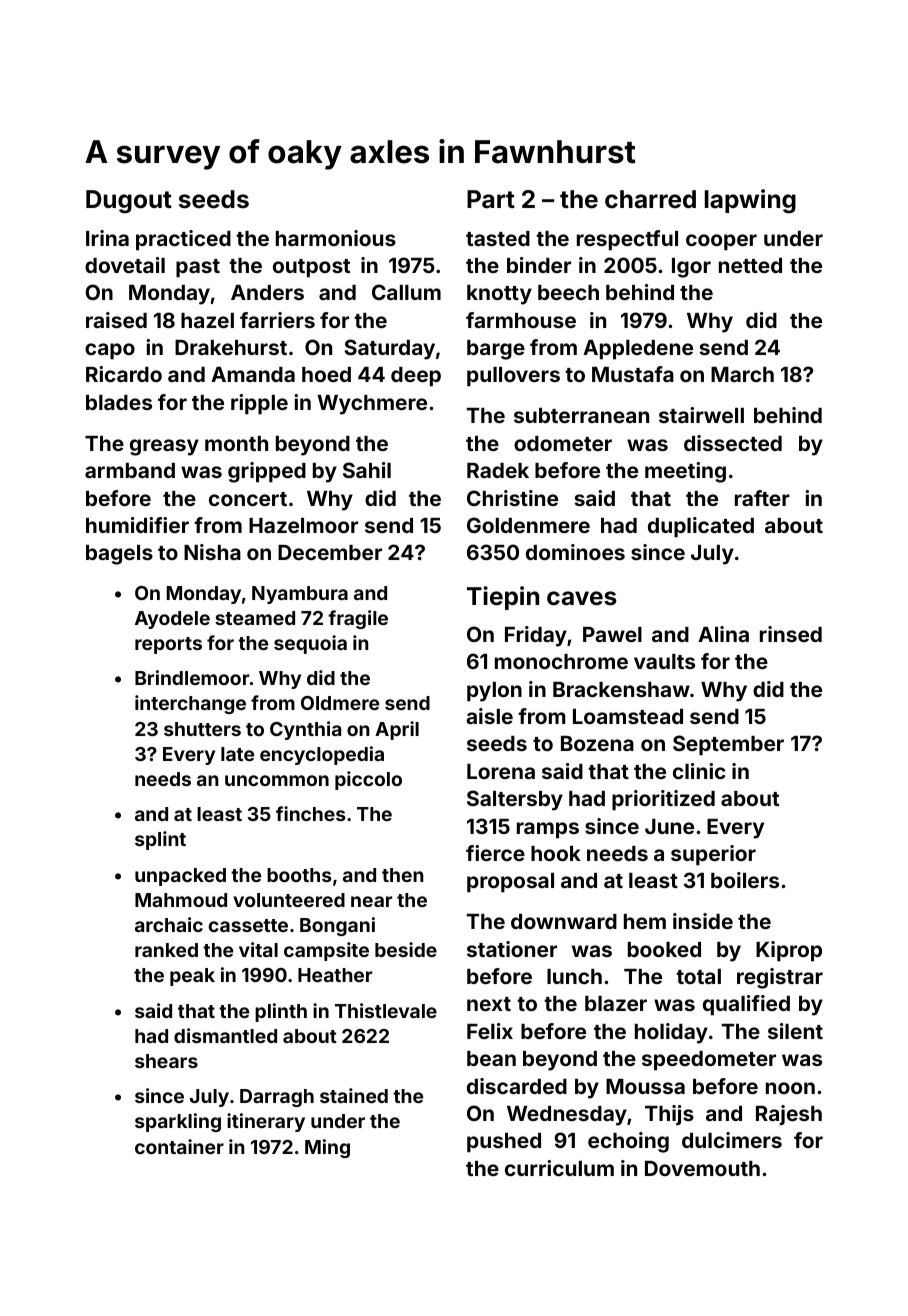 This page has height=1316, width=908. I want to click on ranked, so click(166, 950).
